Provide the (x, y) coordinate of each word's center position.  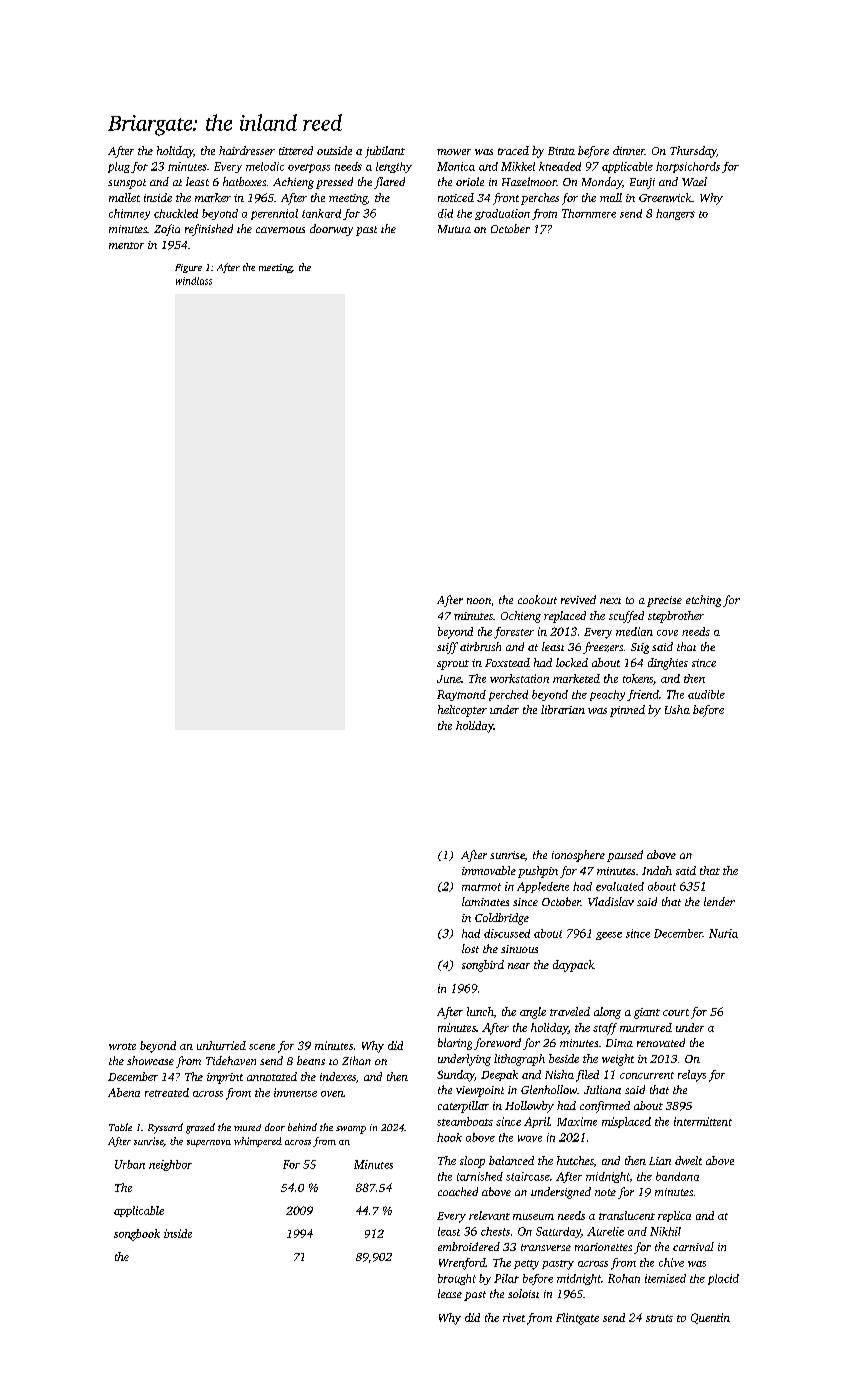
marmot (481, 887)
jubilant (385, 152)
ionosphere (578, 856)
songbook (137, 1235)
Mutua (454, 229)
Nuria (723, 933)
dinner (629, 150)
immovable (489, 870)
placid (723, 1279)
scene (262, 1047)
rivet (514, 1317)
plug (119, 167)
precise (664, 601)
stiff (447, 648)
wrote (122, 1046)
